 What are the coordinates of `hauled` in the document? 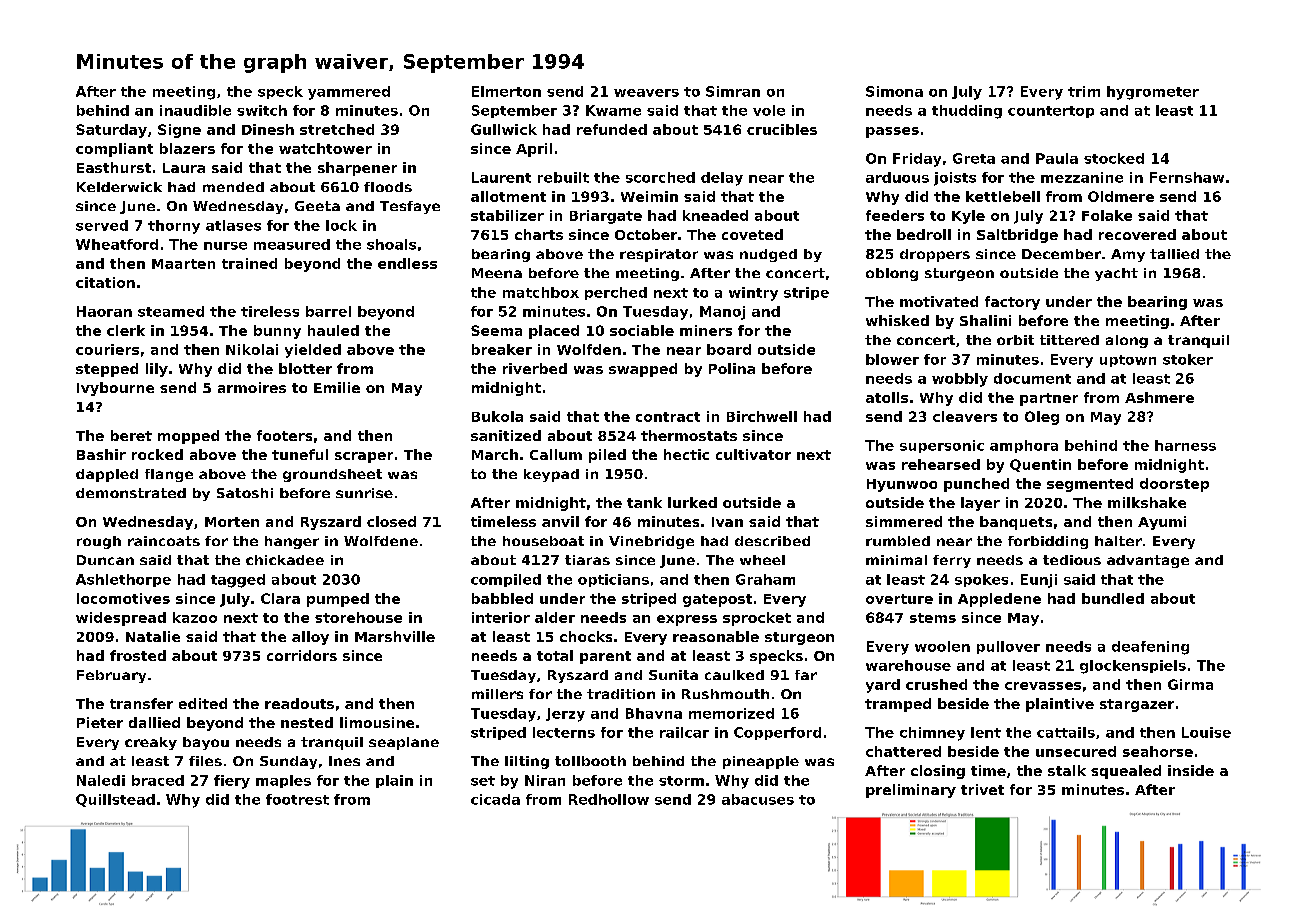 It's located at (333, 330).
